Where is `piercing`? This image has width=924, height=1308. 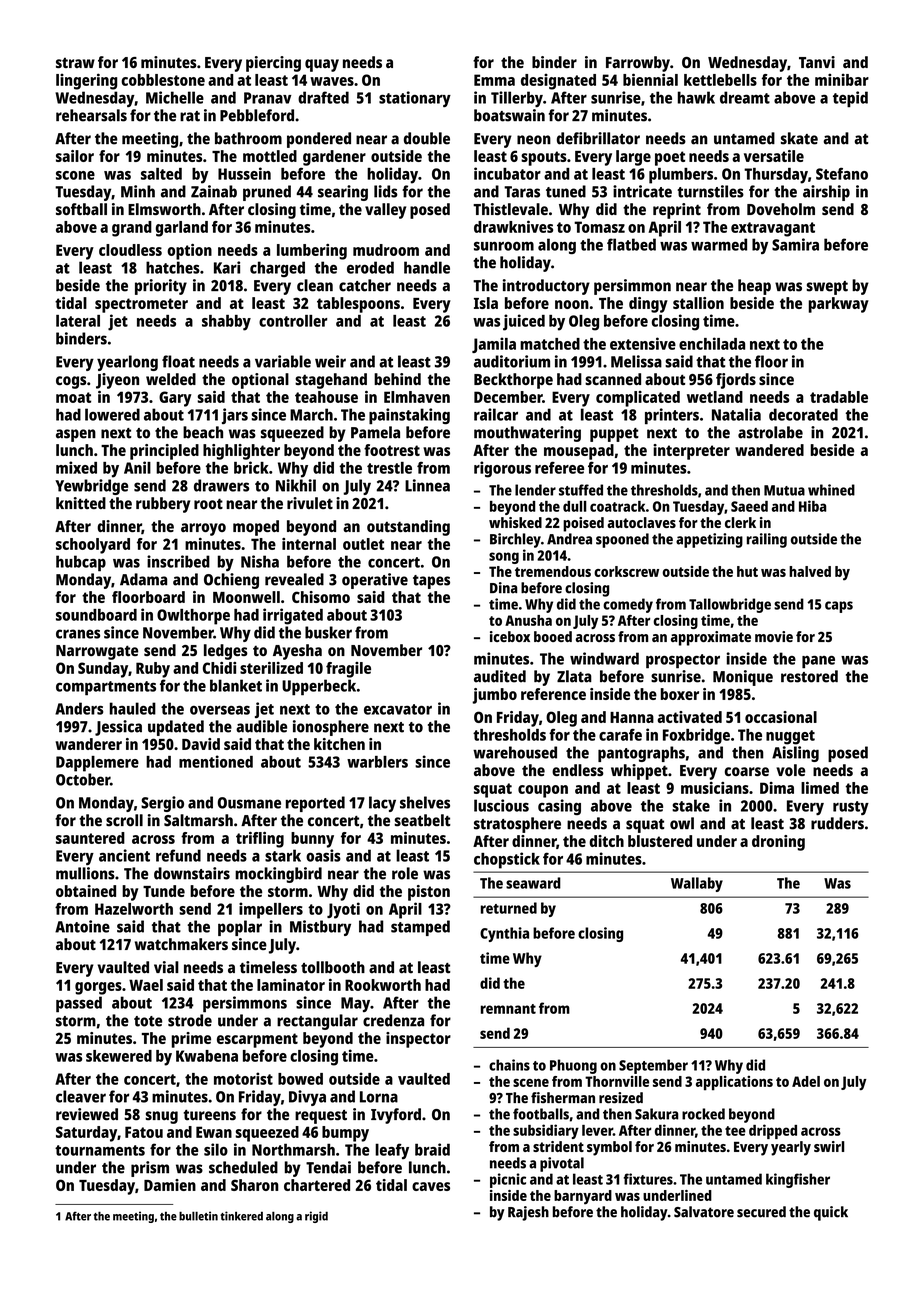
piercing is located at coordinates (273, 64).
